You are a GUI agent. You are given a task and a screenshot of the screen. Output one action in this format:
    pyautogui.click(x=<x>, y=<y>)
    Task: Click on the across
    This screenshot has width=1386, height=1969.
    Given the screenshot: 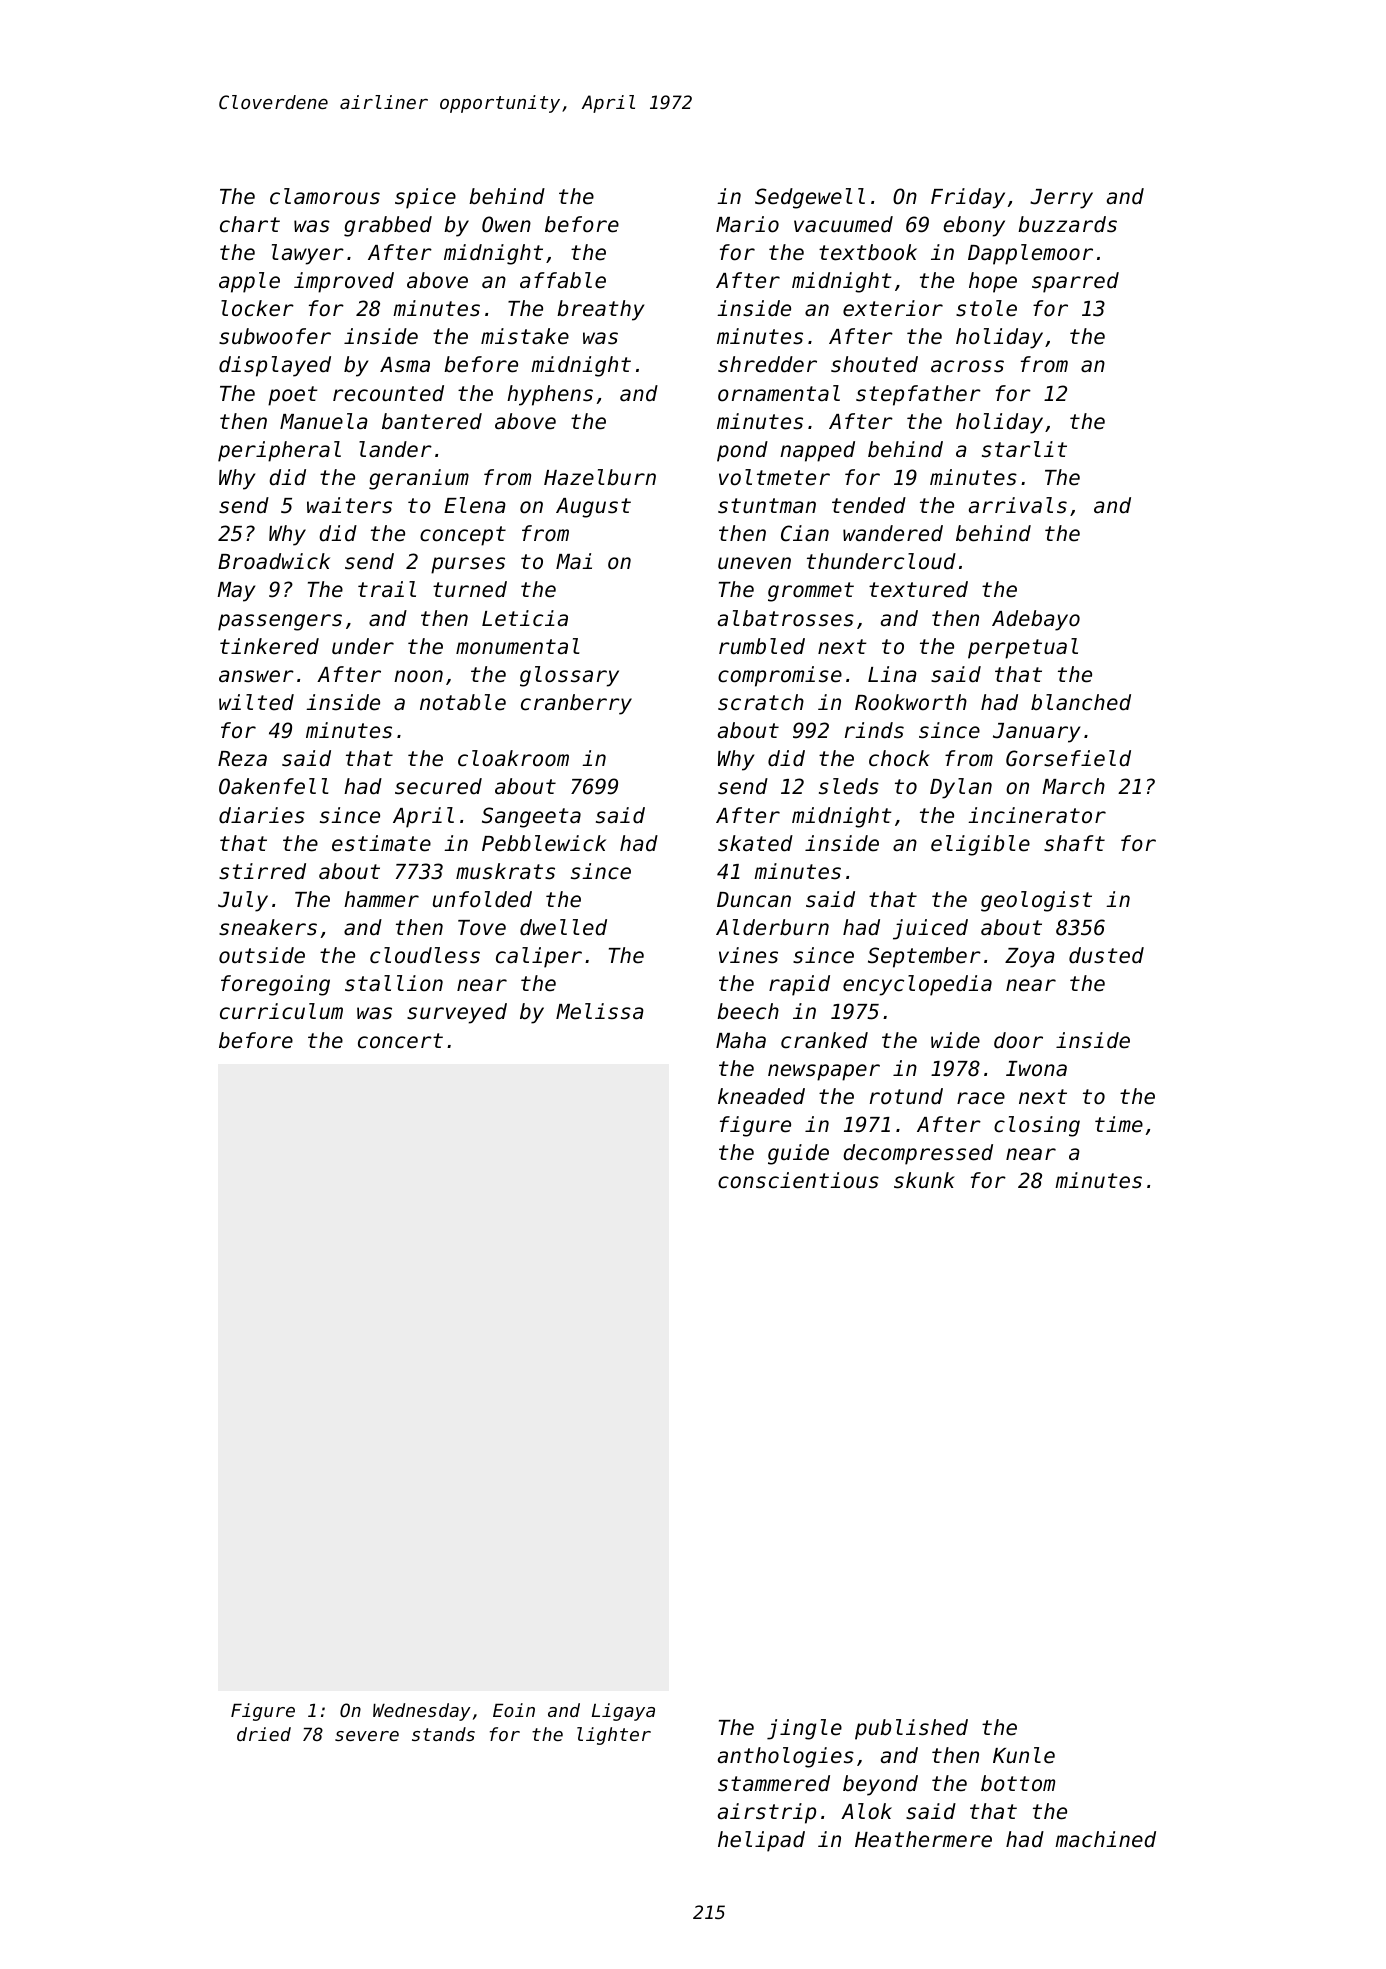 What is the action you would take?
    pyautogui.click(x=967, y=366)
